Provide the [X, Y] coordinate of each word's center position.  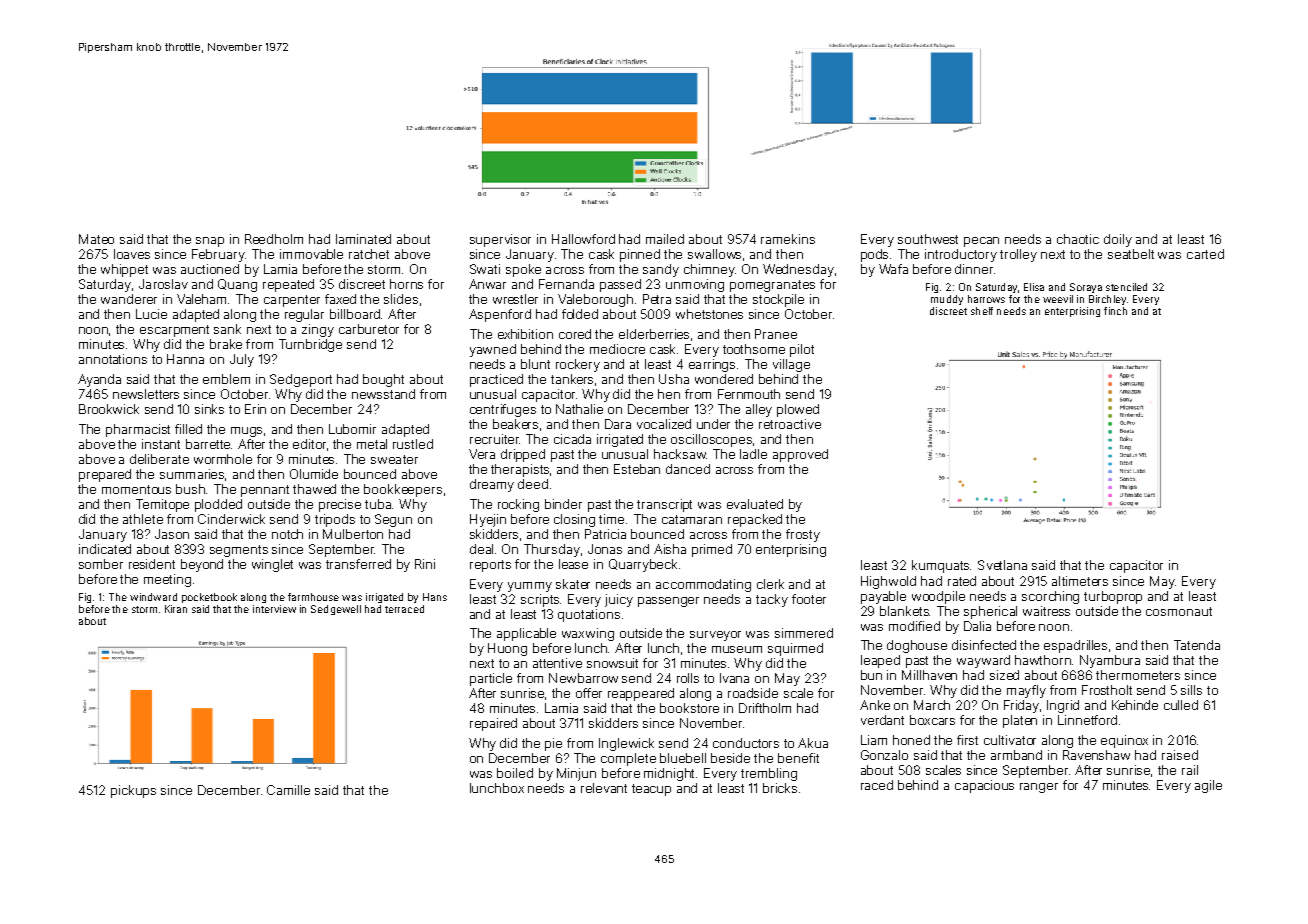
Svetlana [1002, 565]
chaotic [1078, 239]
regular [304, 315]
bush [190, 489]
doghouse [917, 646]
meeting [167, 580]
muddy [947, 300]
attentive [557, 663]
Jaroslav [163, 284]
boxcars [932, 720]
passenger [668, 602]
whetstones [709, 314]
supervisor [500, 240]
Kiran [176, 609]
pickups [133, 791]
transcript [664, 505]
